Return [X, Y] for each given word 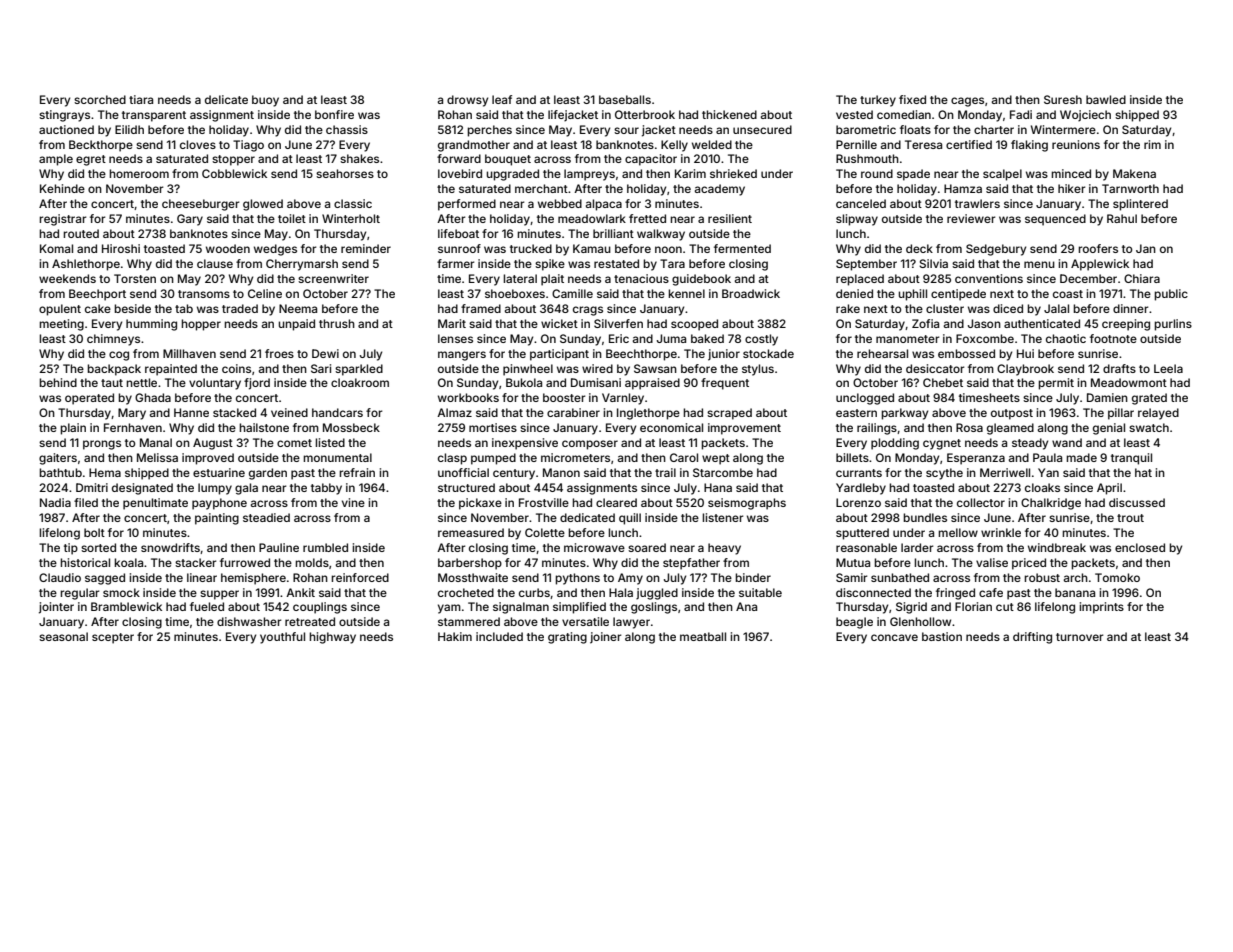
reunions [1076, 144]
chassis [347, 129]
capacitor [651, 160]
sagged [105, 579]
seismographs [747, 504]
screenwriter [333, 278]
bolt [94, 532]
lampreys [589, 175]
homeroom [139, 173]
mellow [958, 532]
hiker [1071, 188]
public [1171, 295]
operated [89, 399]
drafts [1119, 368]
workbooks [468, 397]
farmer [455, 263]
